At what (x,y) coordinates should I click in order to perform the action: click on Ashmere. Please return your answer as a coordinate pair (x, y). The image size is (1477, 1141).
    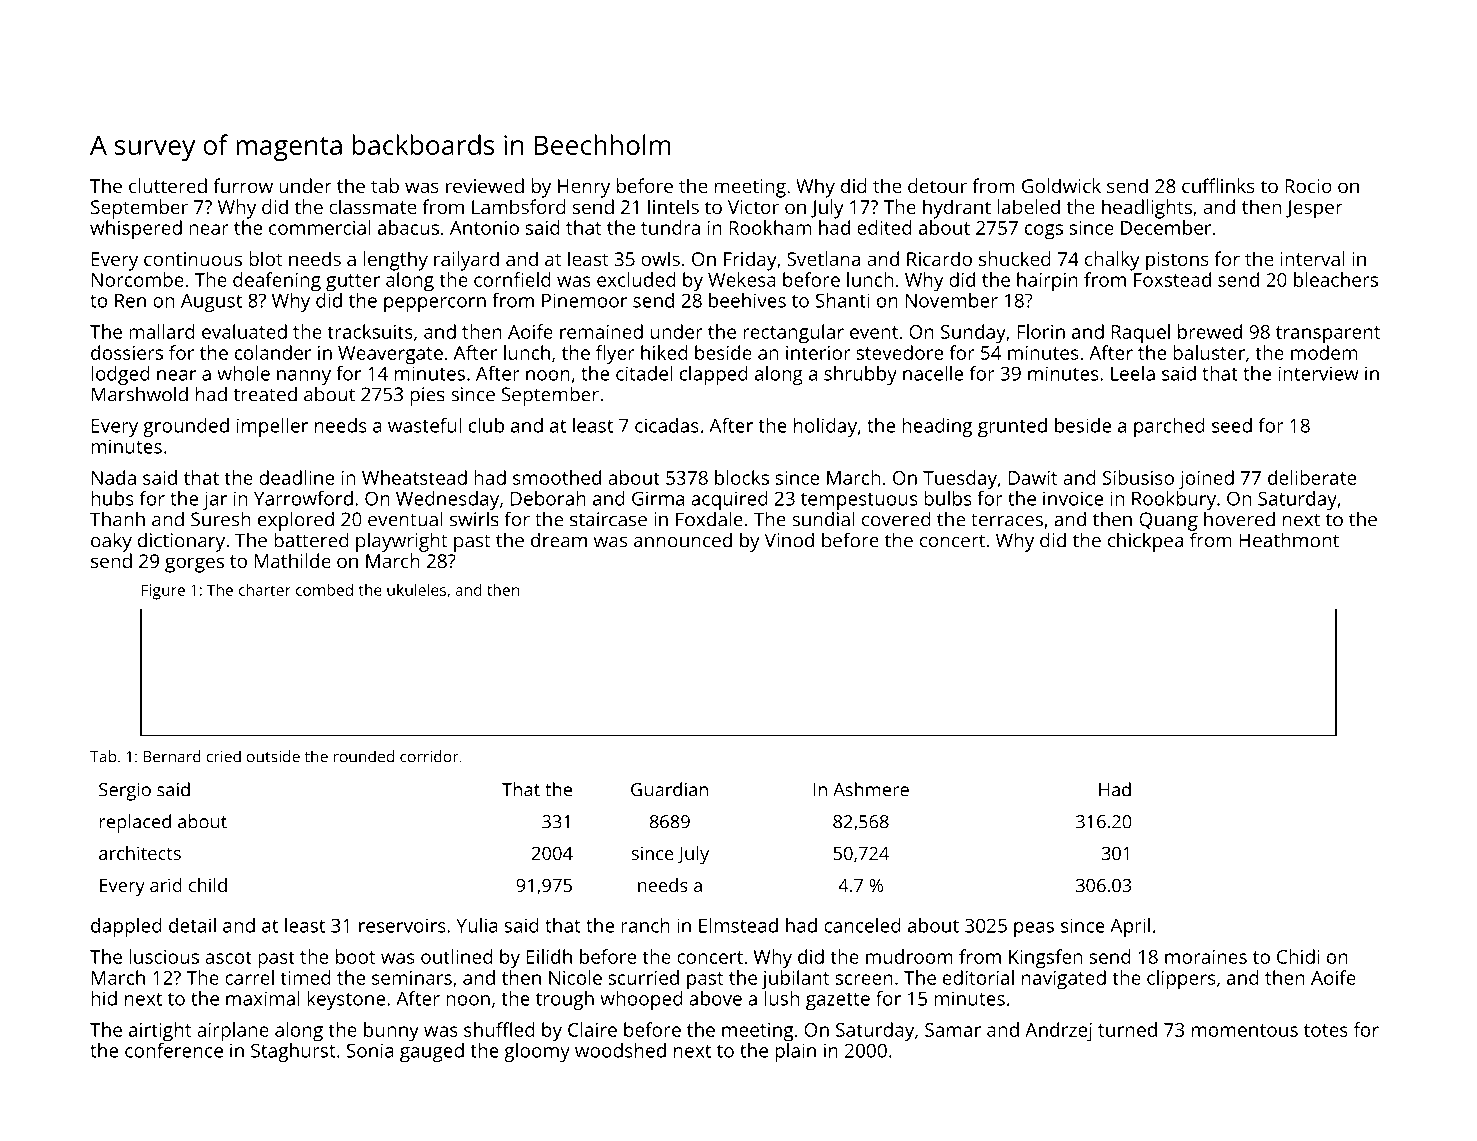
    Looking at the image, I should click on (871, 789).
